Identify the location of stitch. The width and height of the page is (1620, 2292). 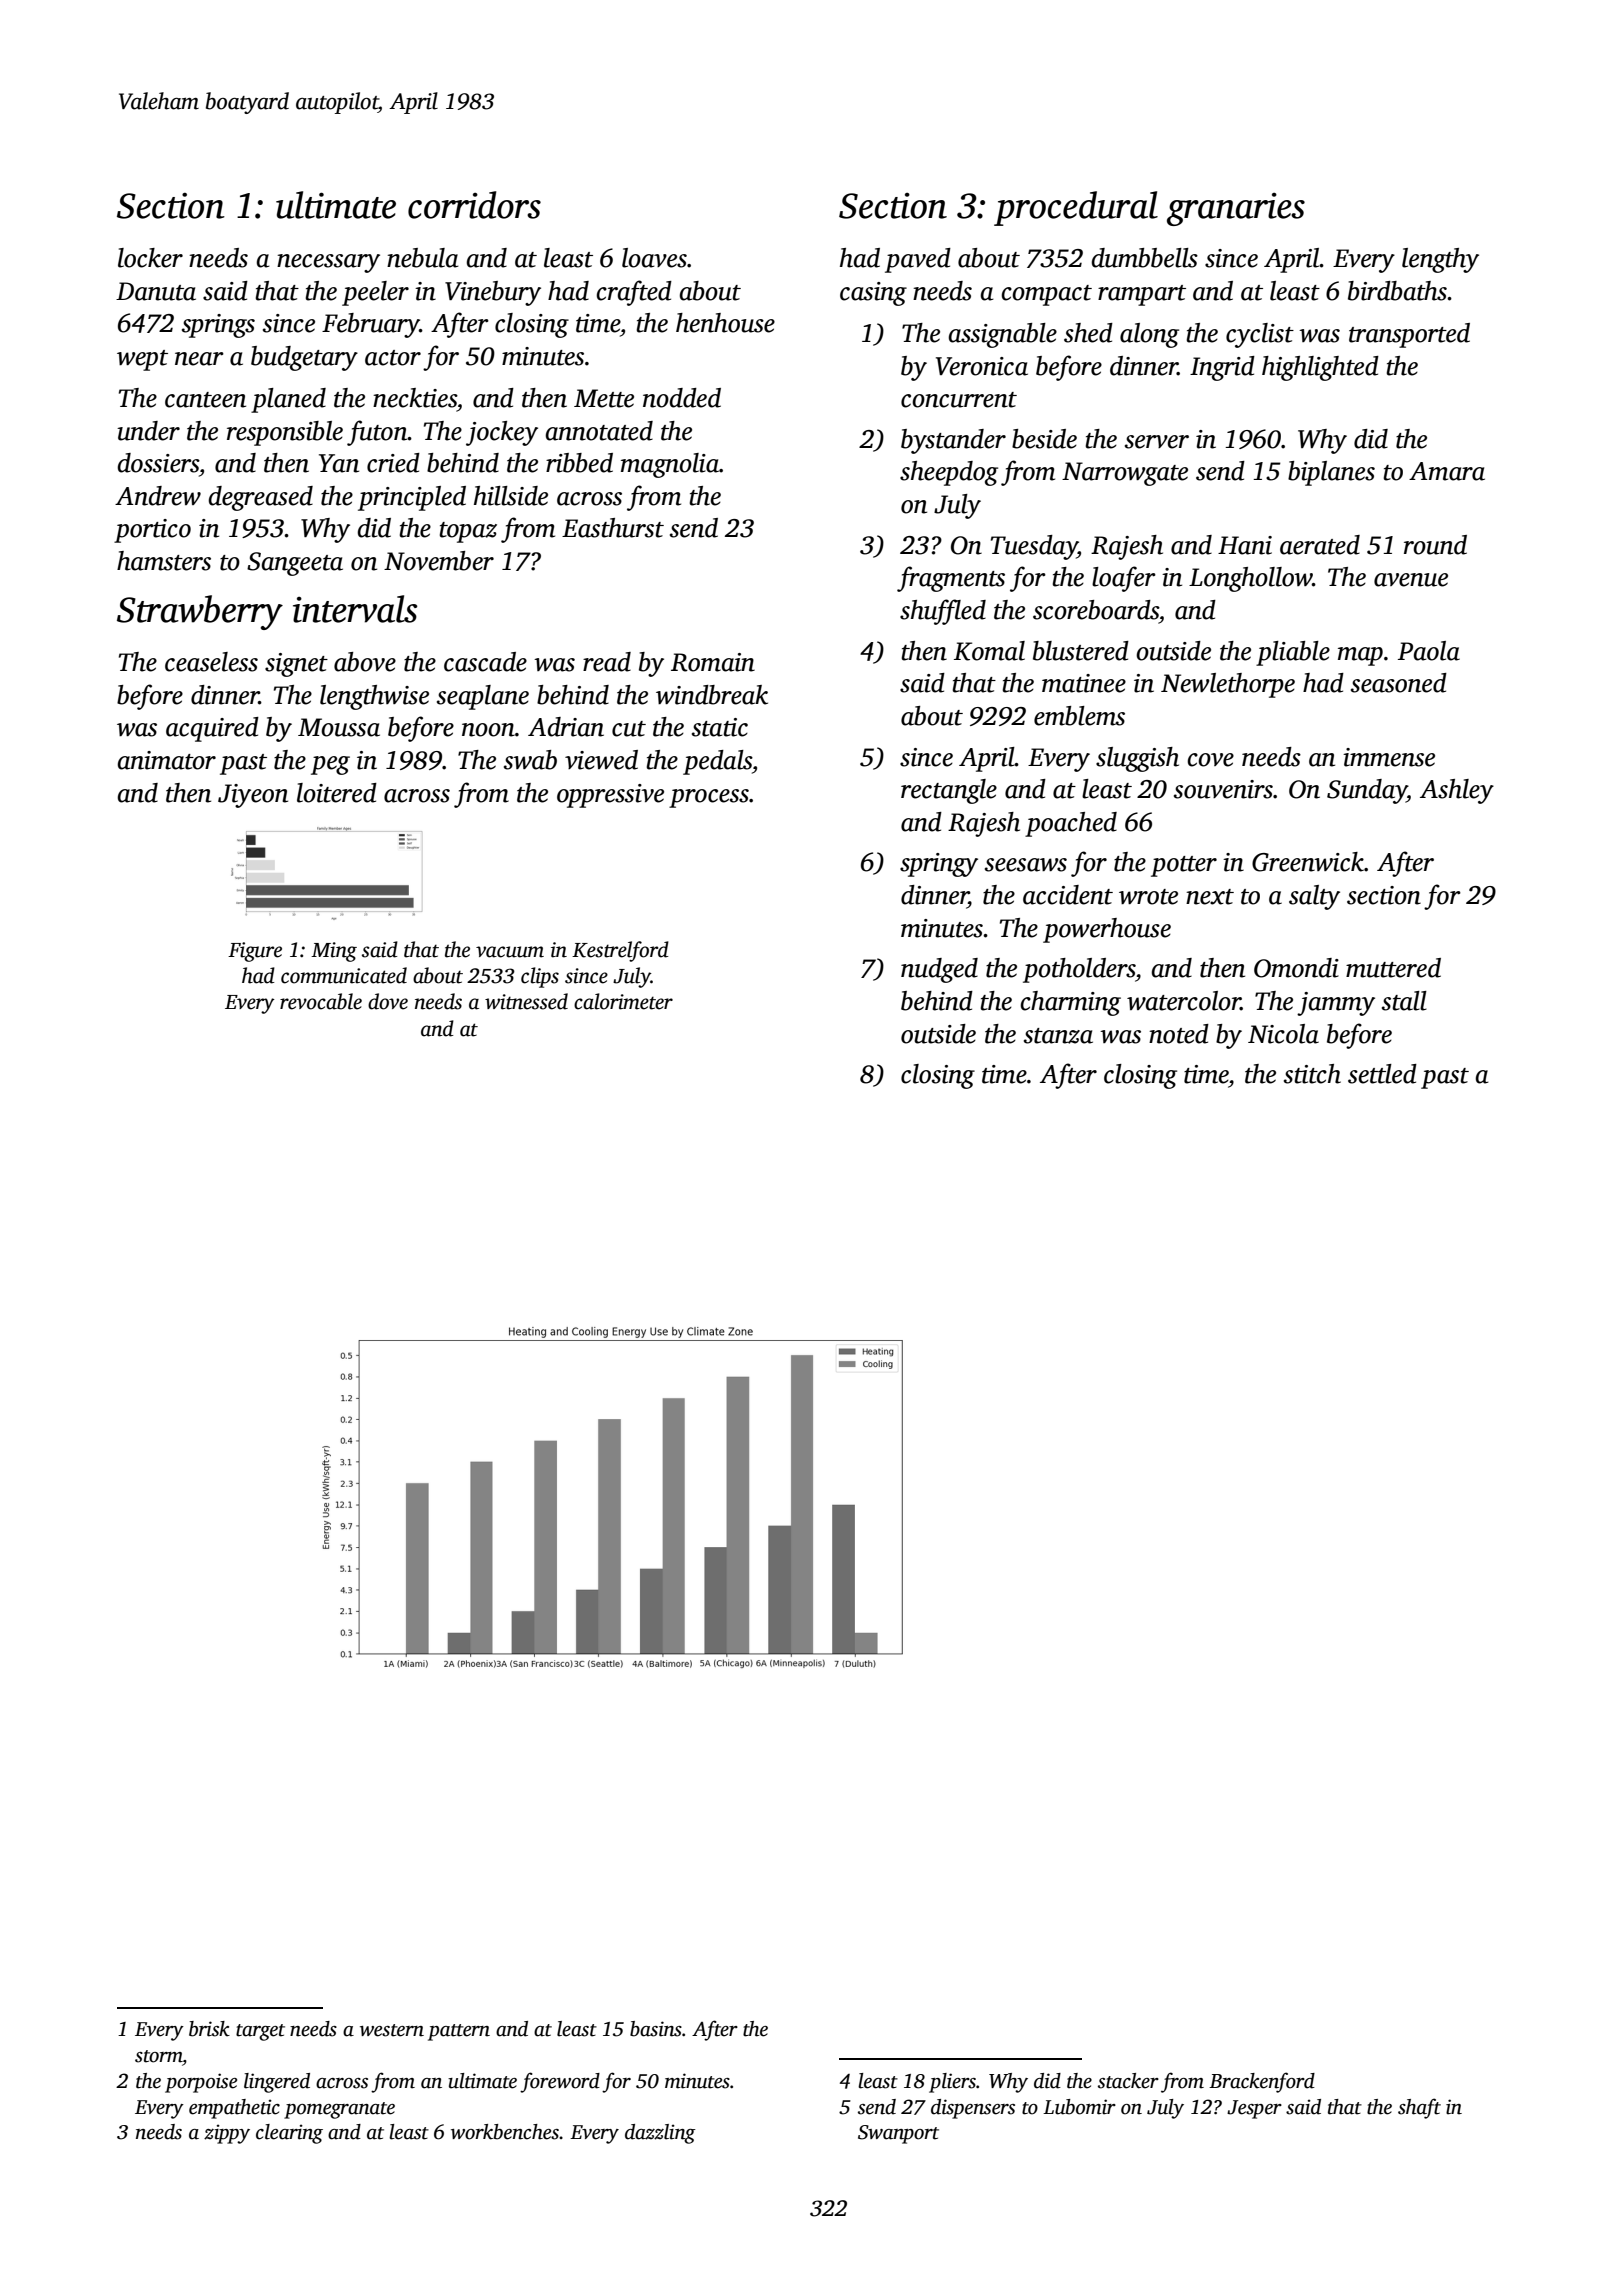
(1312, 1074).
